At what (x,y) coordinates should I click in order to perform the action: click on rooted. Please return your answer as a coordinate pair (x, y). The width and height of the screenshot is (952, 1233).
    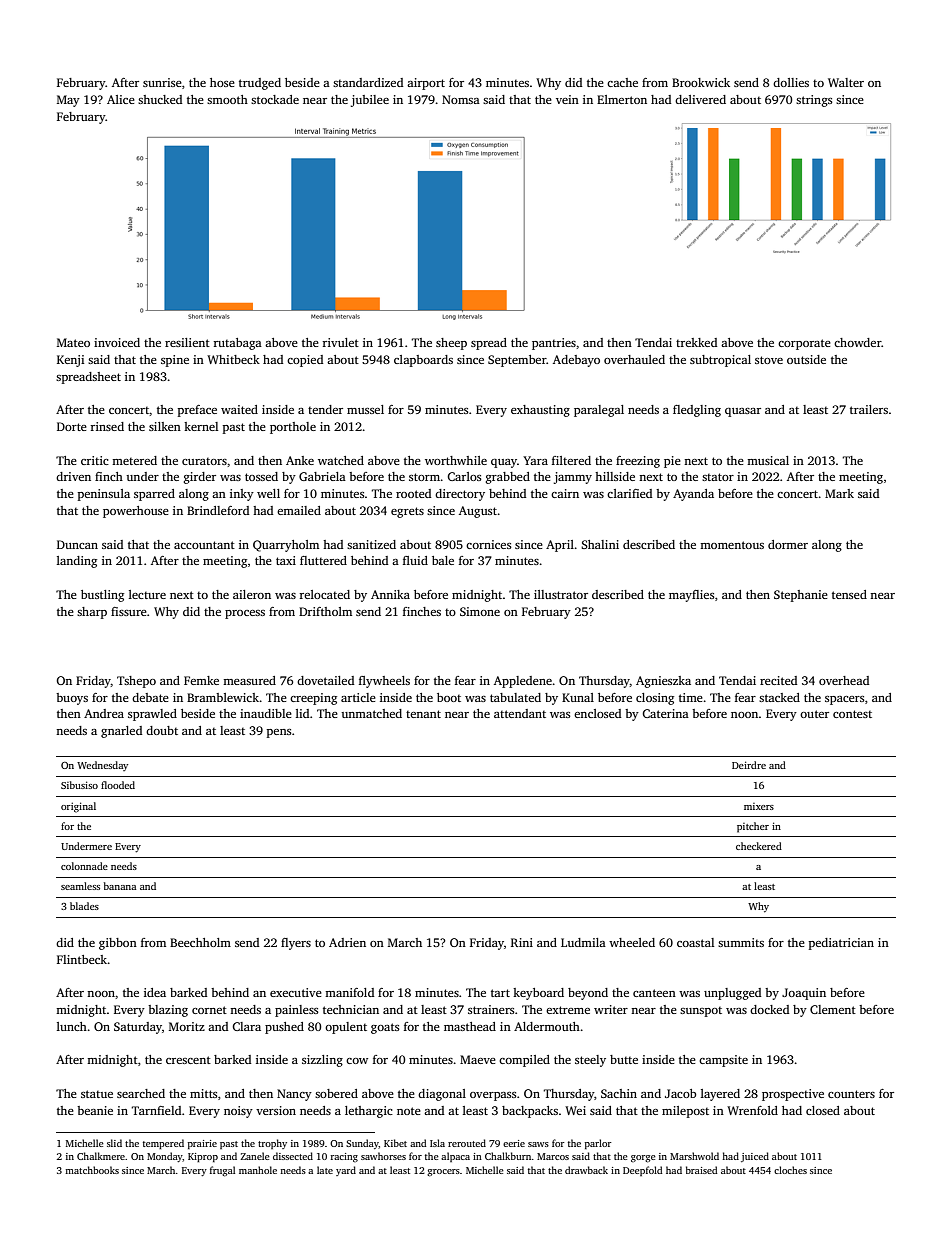
    Looking at the image, I should click on (413, 493).
